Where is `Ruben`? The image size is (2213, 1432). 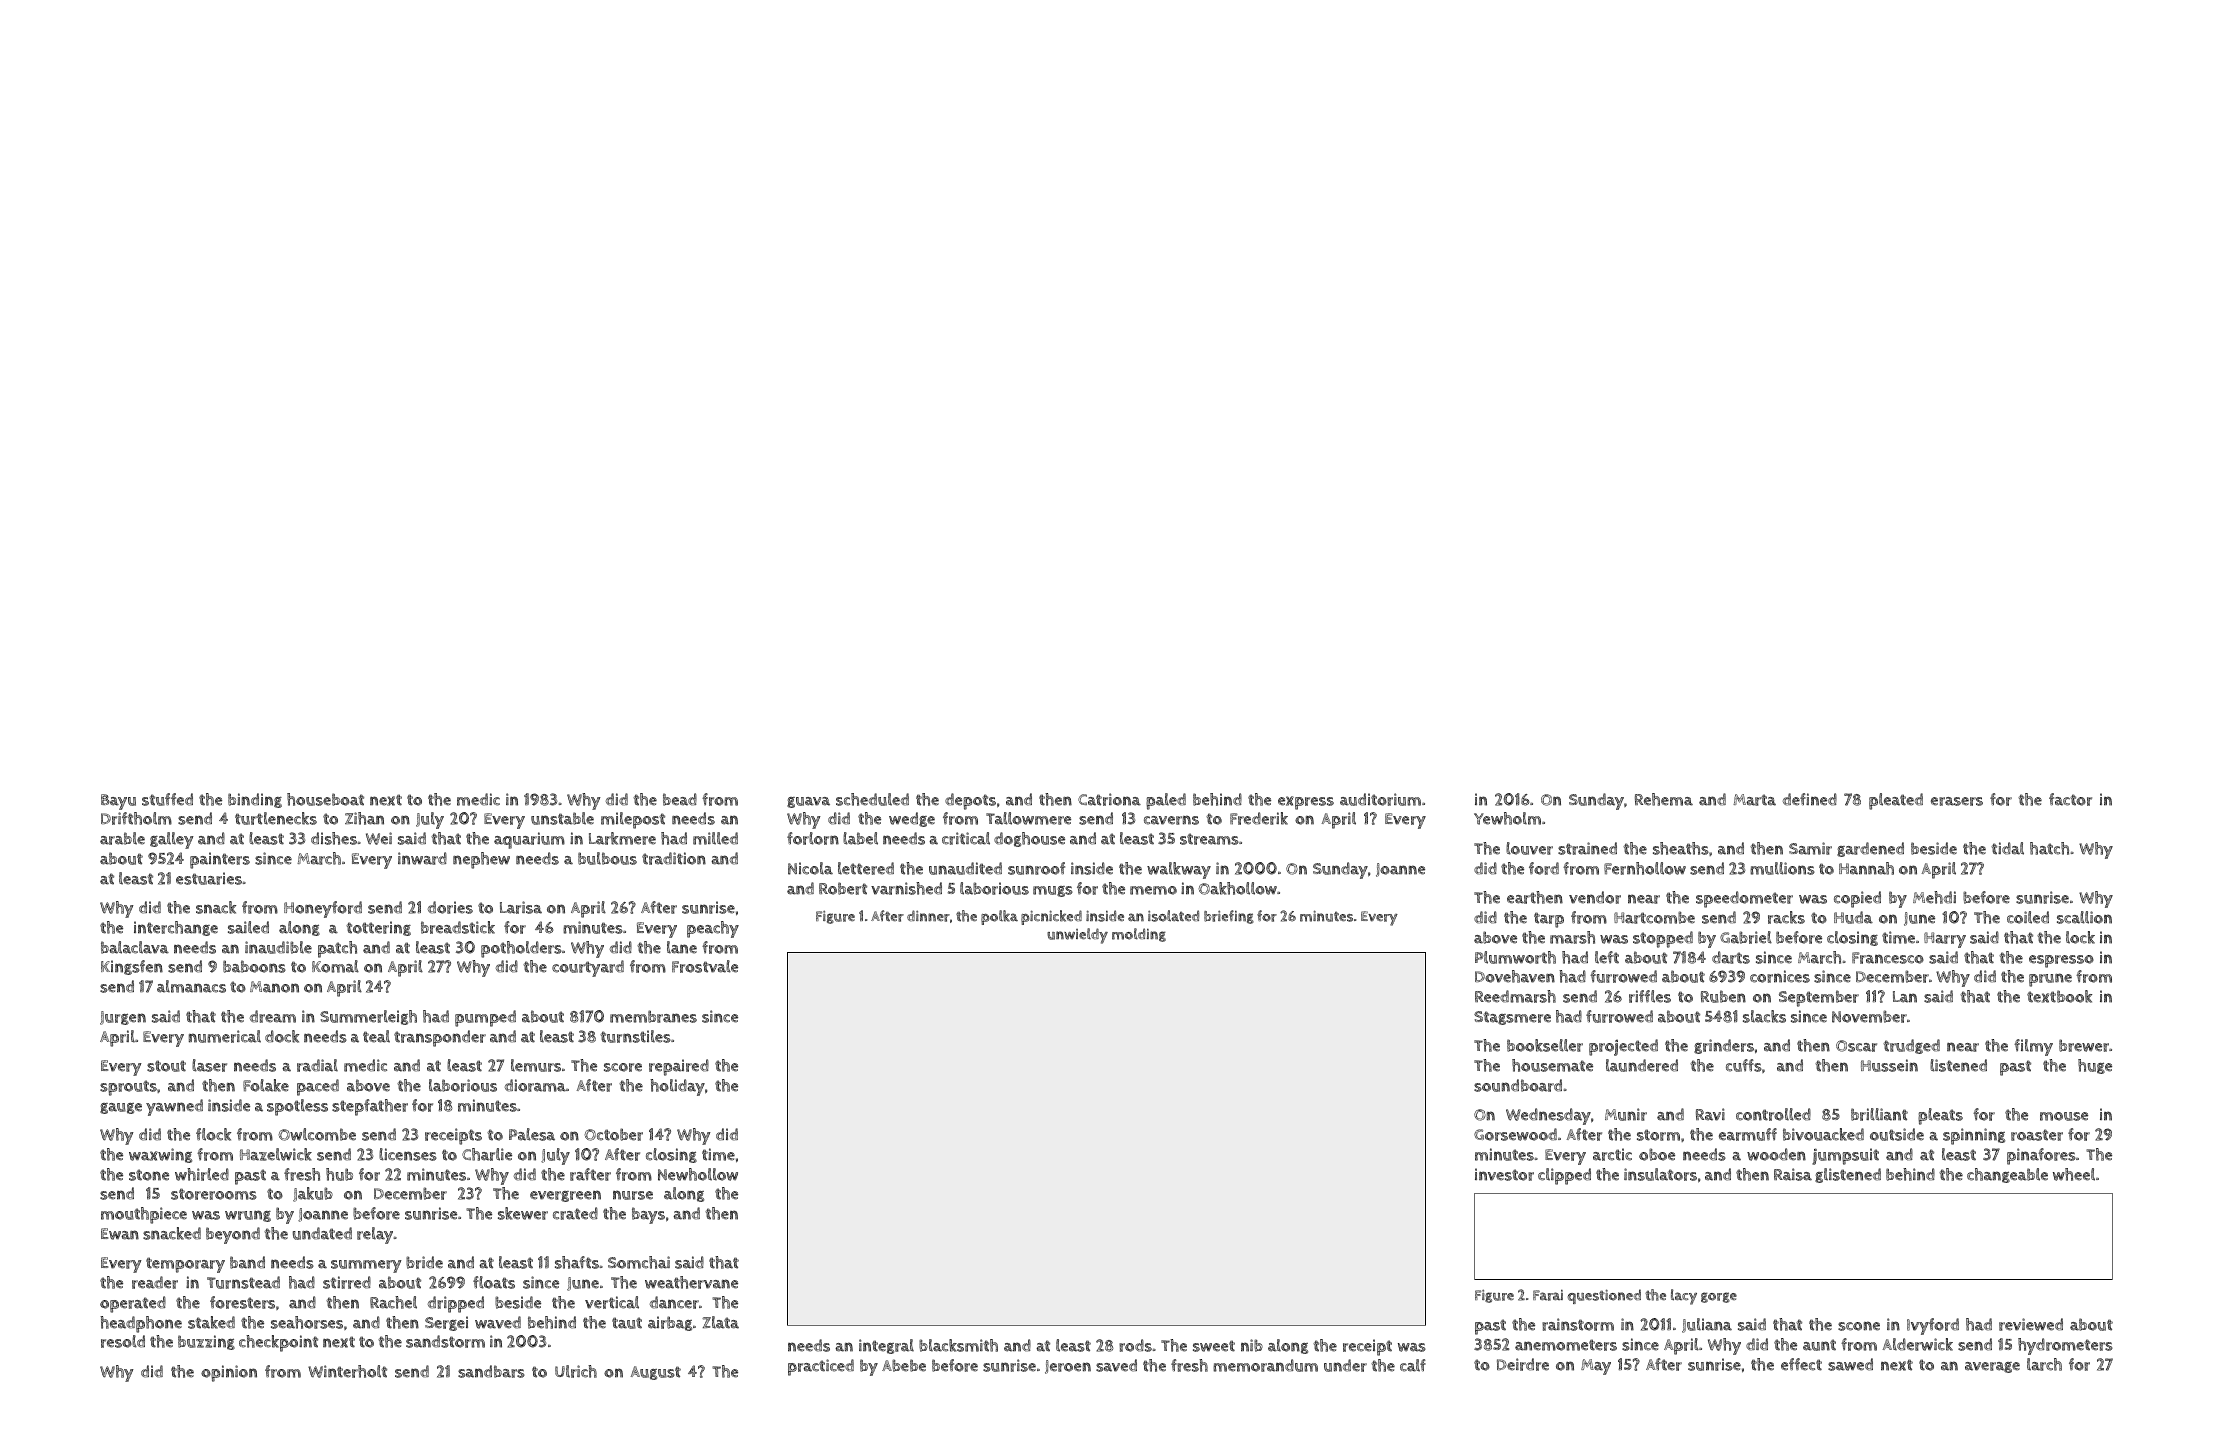 Ruben is located at coordinates (1723, 996).
